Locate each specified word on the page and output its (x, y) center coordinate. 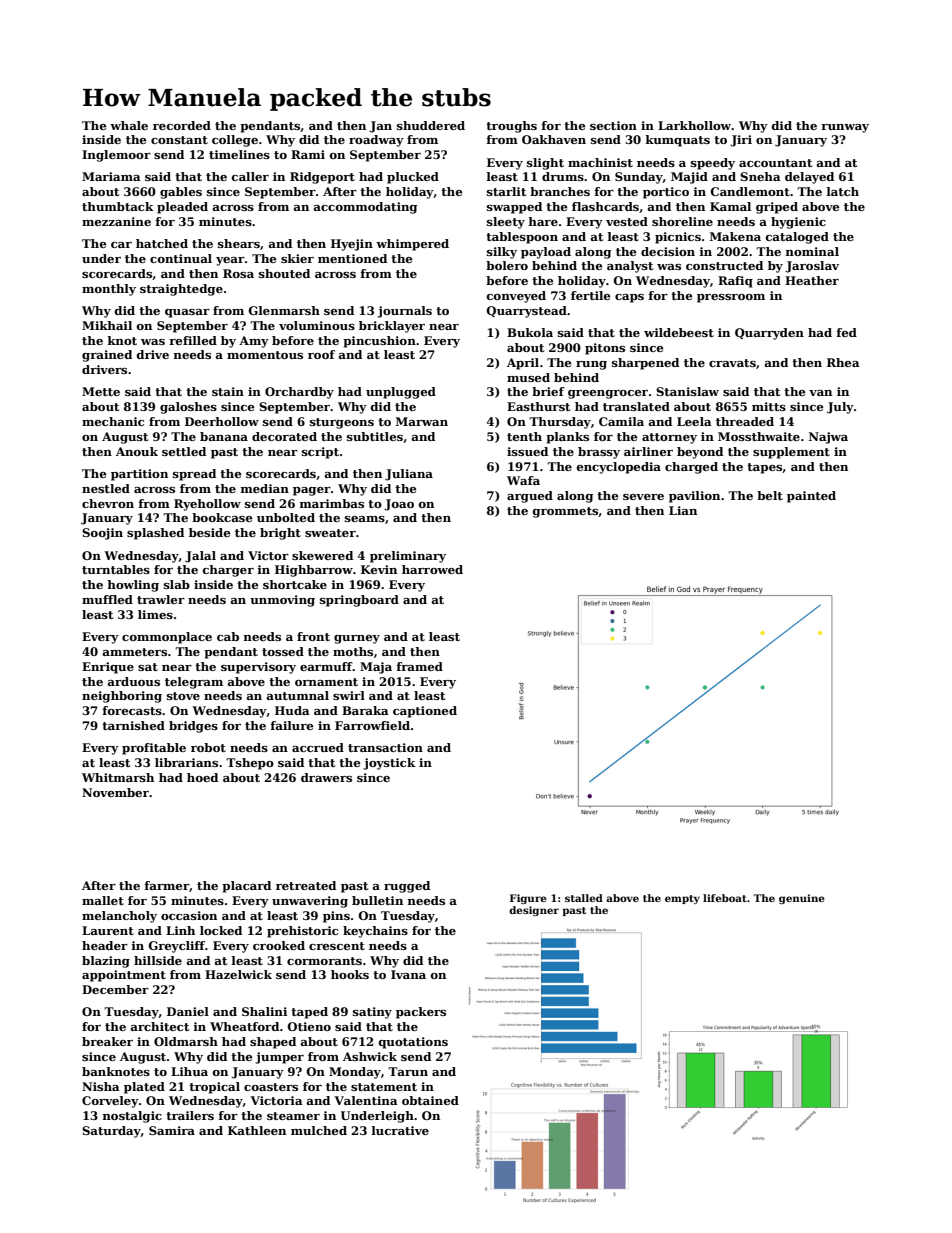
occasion (189, 915)
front (313, 636)
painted (811, 497)
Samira (172, 1130)
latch (843, 191)
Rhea (843, 362)
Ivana (408, 974)
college (235, 141)
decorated (284, 436)
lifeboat (725, 898)
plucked (413, 178)
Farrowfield (372, 725)
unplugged (401, 393)
